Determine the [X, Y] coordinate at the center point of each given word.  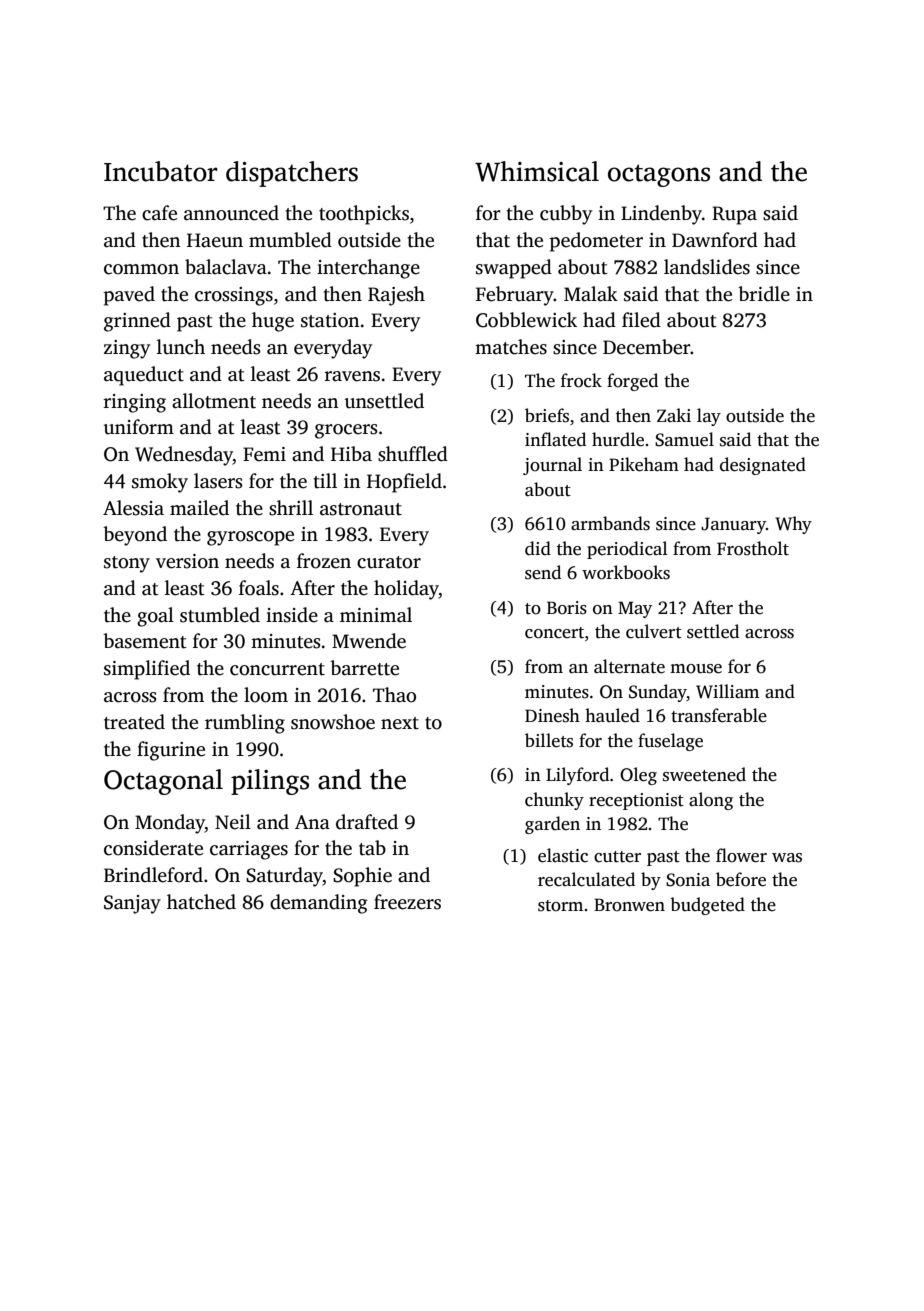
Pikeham [644, 464]
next [400, 723]
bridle [764, 294]
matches [511, 347]
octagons [659, 175]
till [325, 481]
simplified [147, 670]
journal [552, 466]
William [727, 691]
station [330, 320]
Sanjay [132, 904]
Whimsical [537, 171]
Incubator [161, 171]
